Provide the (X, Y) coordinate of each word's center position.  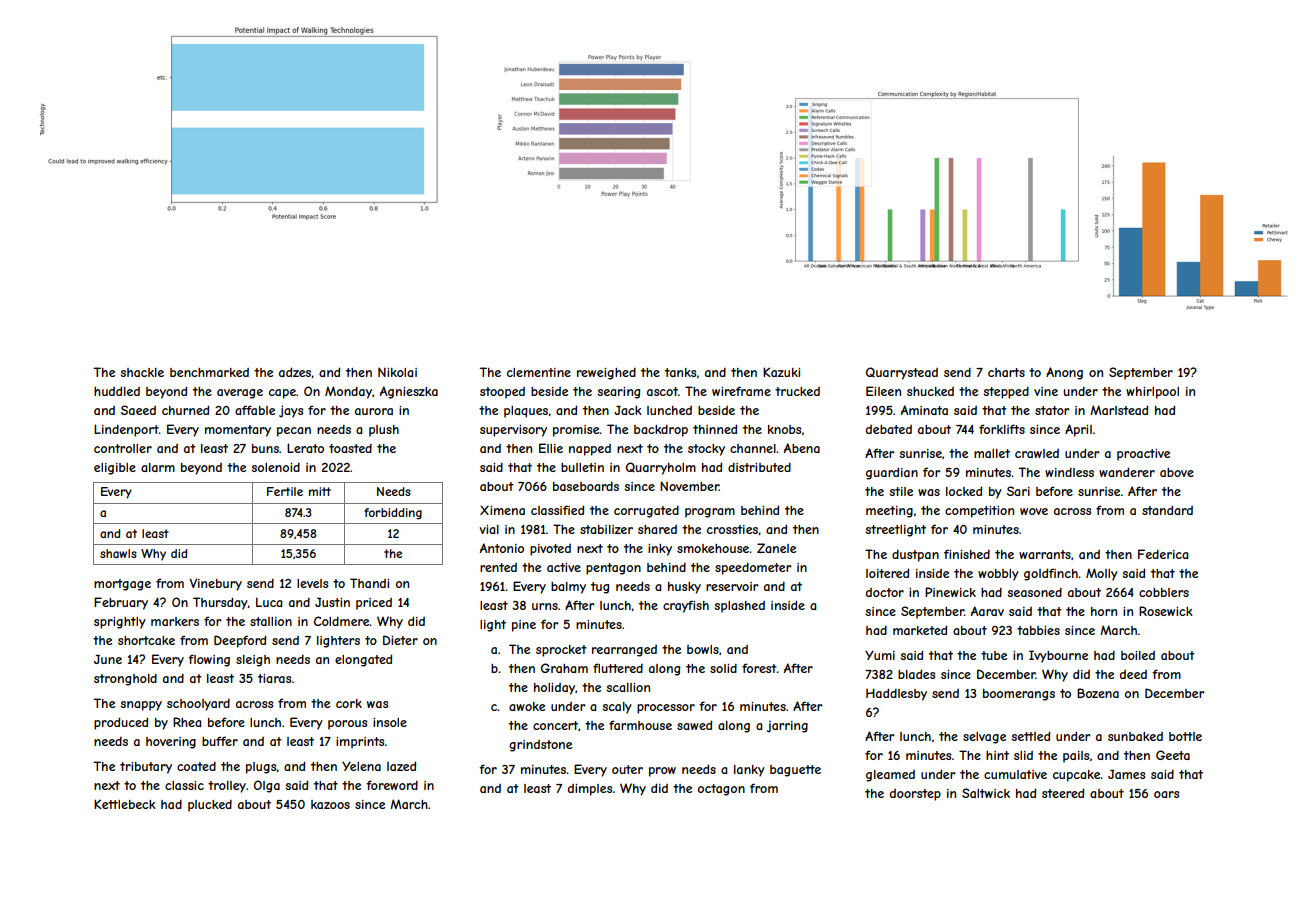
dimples (590, 790)
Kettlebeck (125, 804)
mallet (992, 453)
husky (684, 588)
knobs (784, 429)
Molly (1102, 574)
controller (123, 448)
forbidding (393, 514)
